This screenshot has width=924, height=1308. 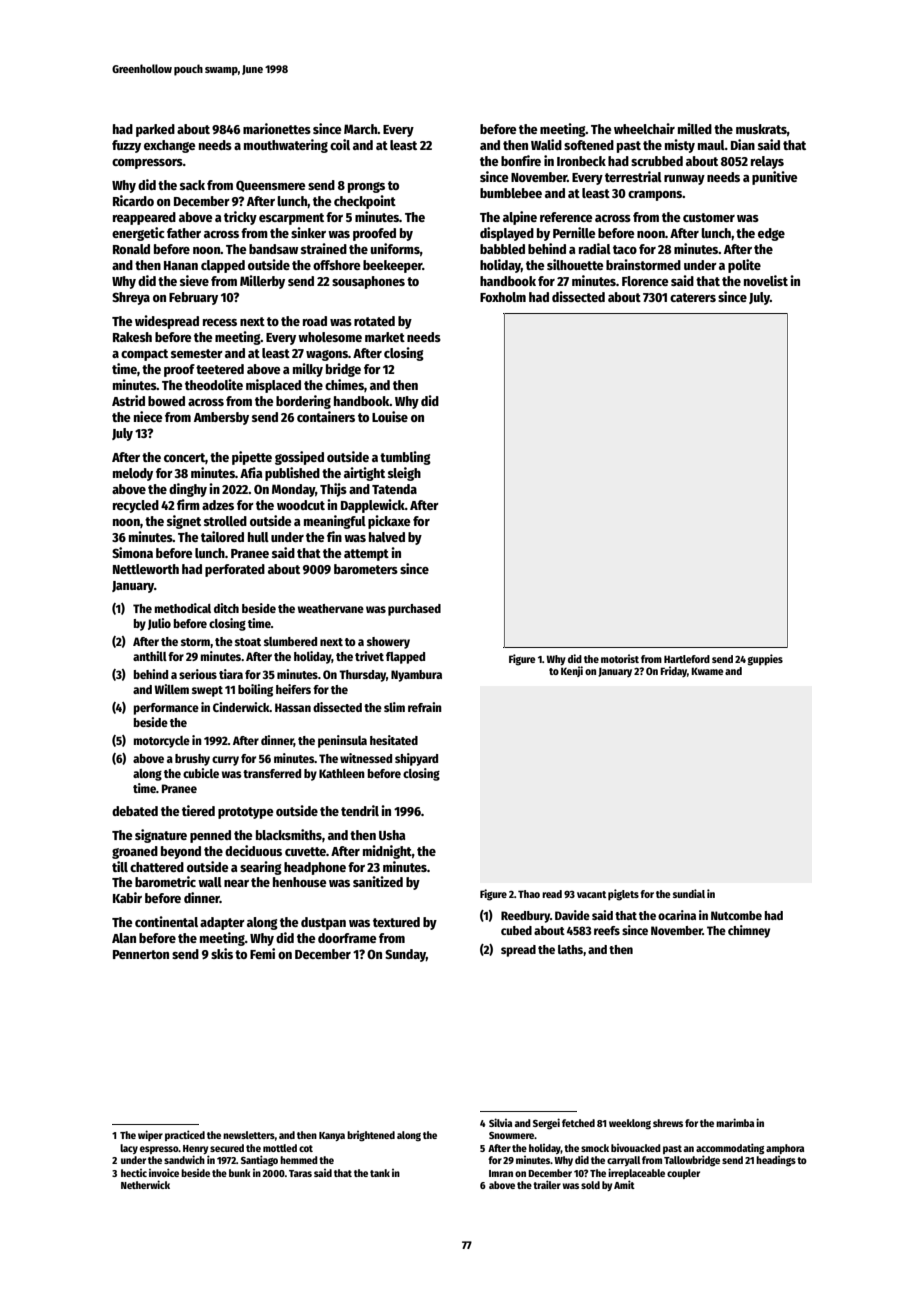 I want to click on Kenji, so click(x=572, y=671).
